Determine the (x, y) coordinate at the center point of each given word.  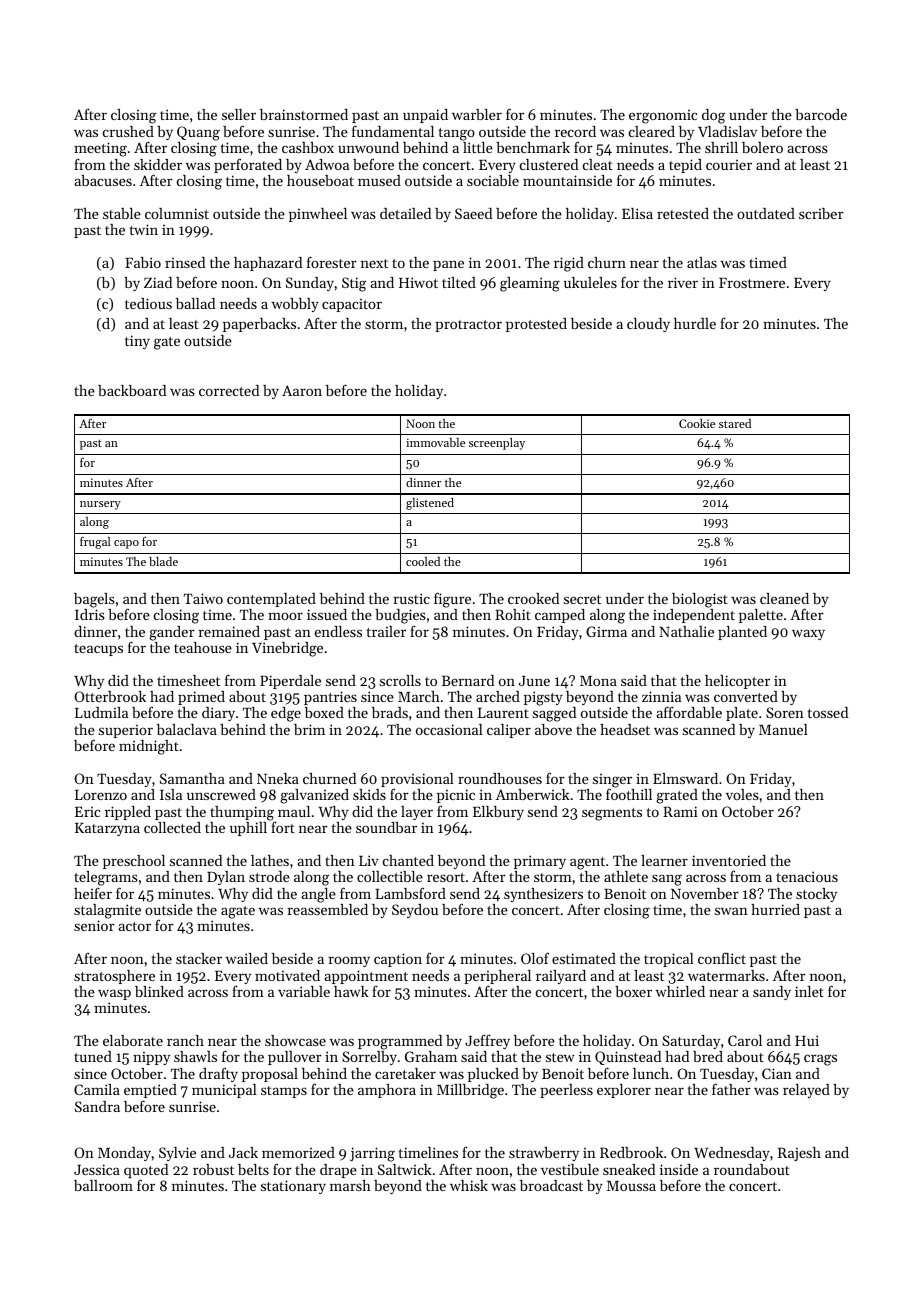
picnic (456, 796)
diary (218, 714)
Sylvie (177, 1154)
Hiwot (418, 282)
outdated (766, 213)
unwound (368, 147)
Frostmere (752, 283)
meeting (100, 149)
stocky (816, 895)
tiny (137, 342)
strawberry (544, 1154)
